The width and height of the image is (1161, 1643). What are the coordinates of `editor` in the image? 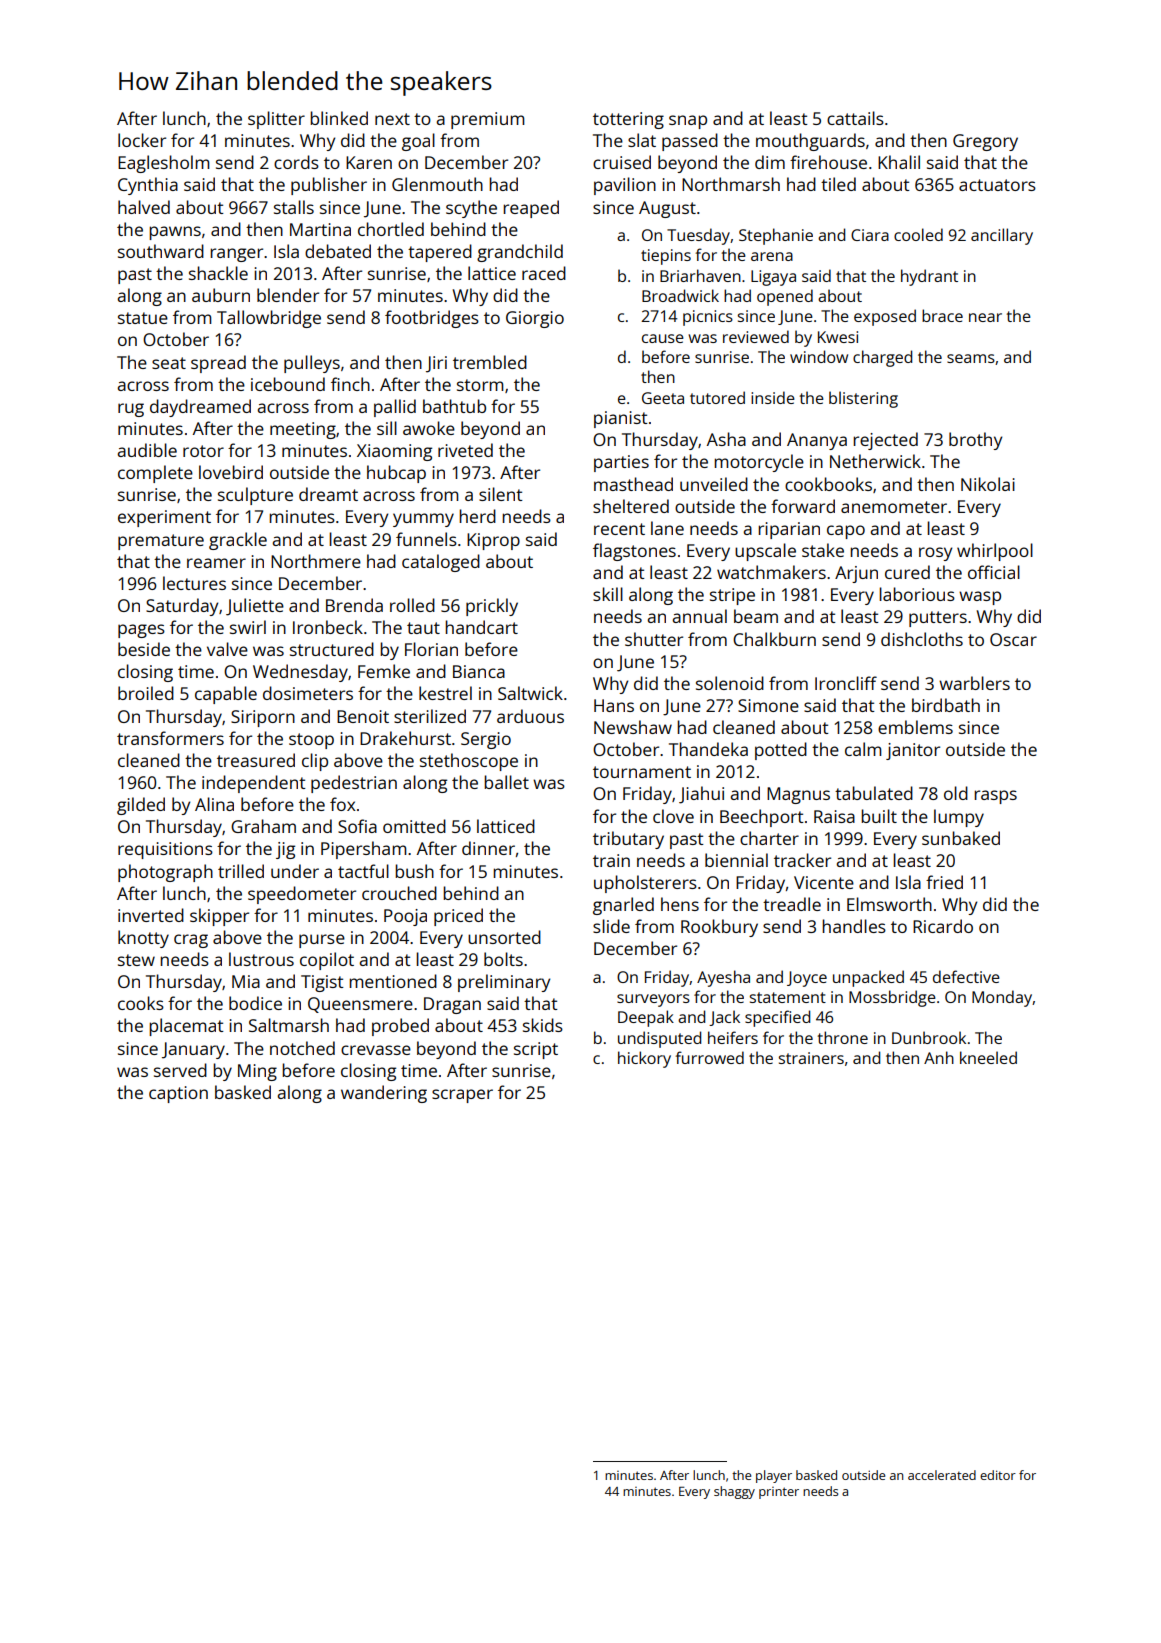 It's located at (998, 1475).
